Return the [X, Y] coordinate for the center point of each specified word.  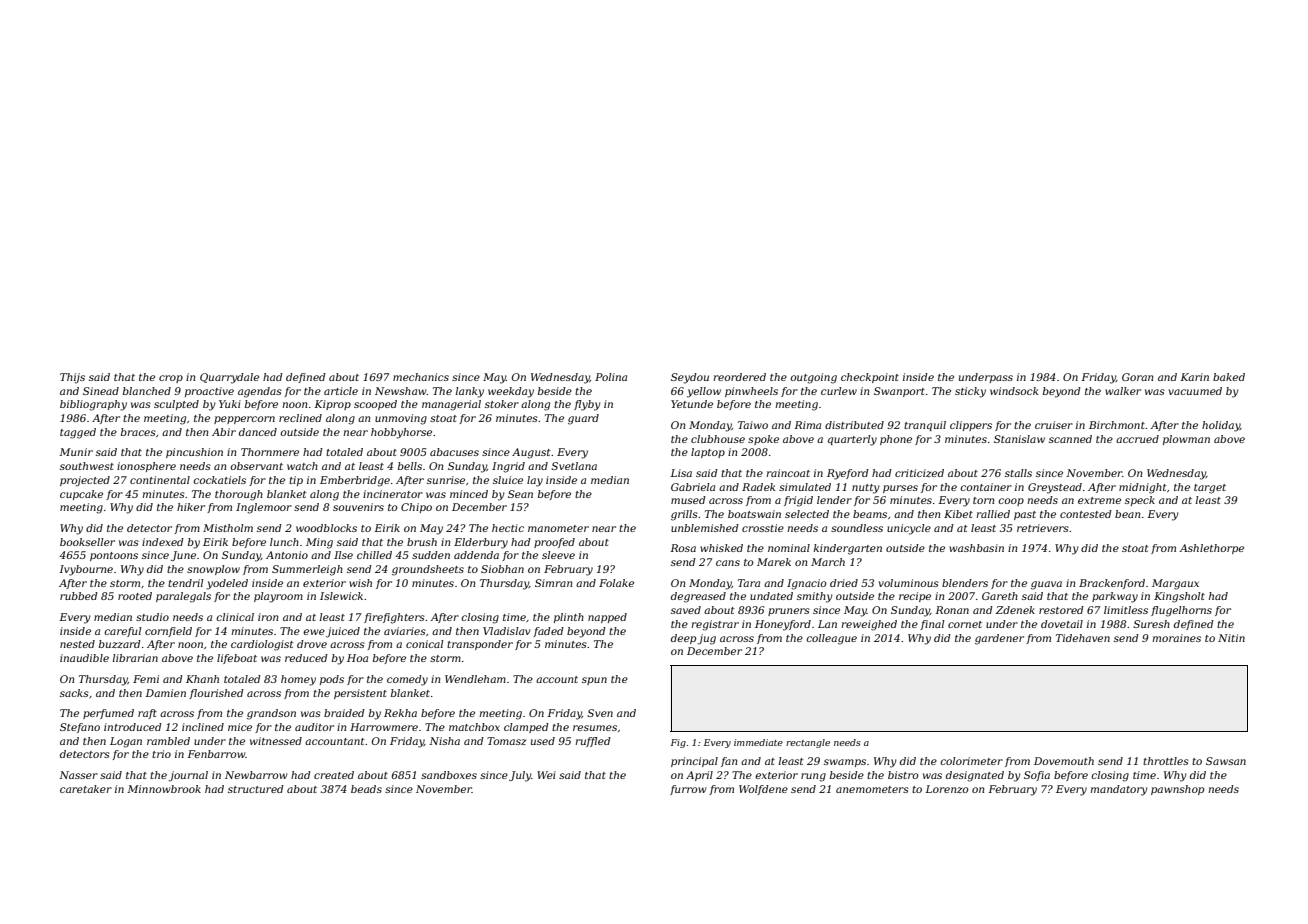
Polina [611, 377]
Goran [1137, 377]
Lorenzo [947, 789]
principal [694, 762]
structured [256, 789]
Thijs [72, 378]
